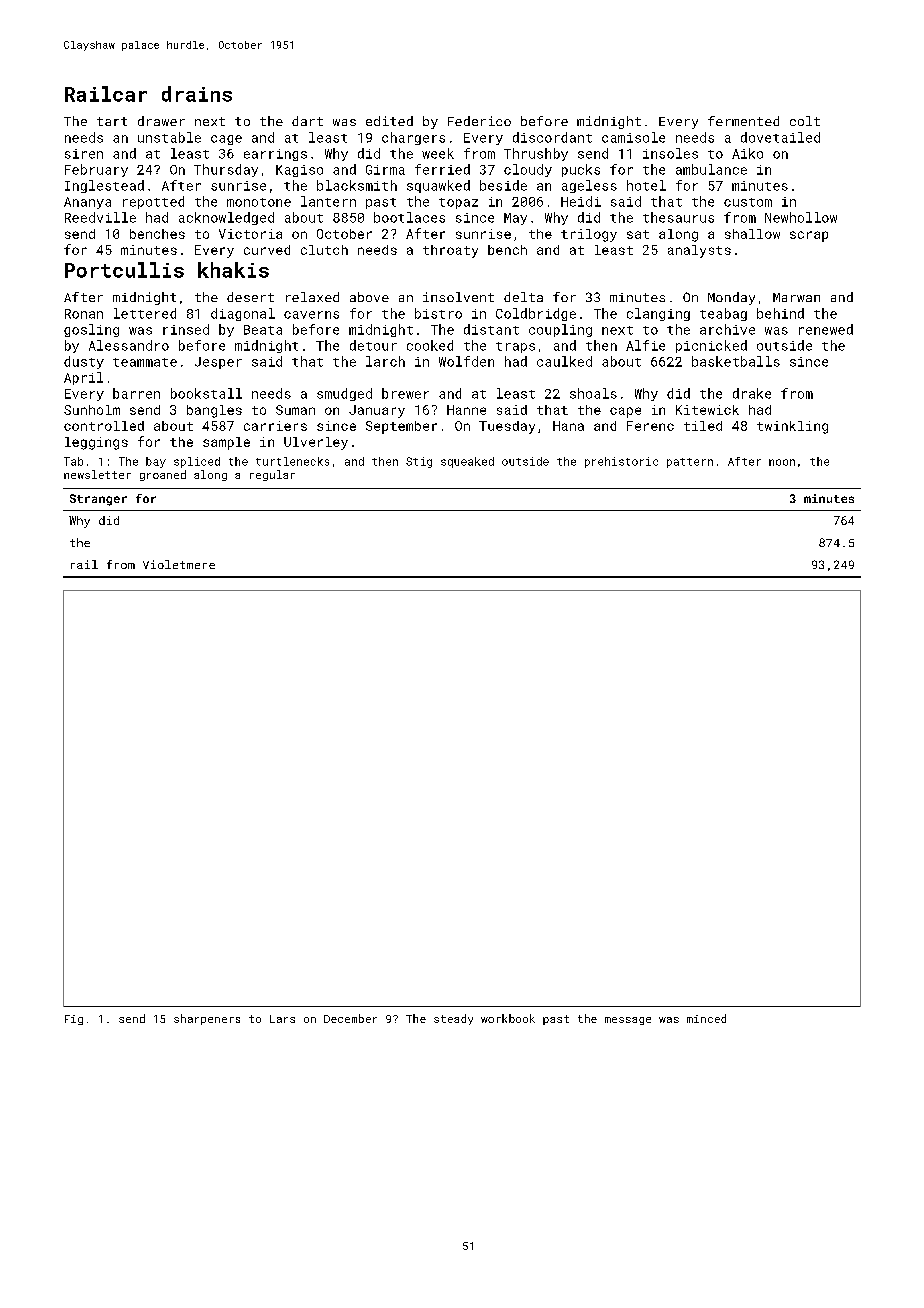 The width and height of the screenshot is (924, 1308). What do you see at coordinates (625, 412) in the screenshot?
I see `cape` at bounding box center [625, 412].
